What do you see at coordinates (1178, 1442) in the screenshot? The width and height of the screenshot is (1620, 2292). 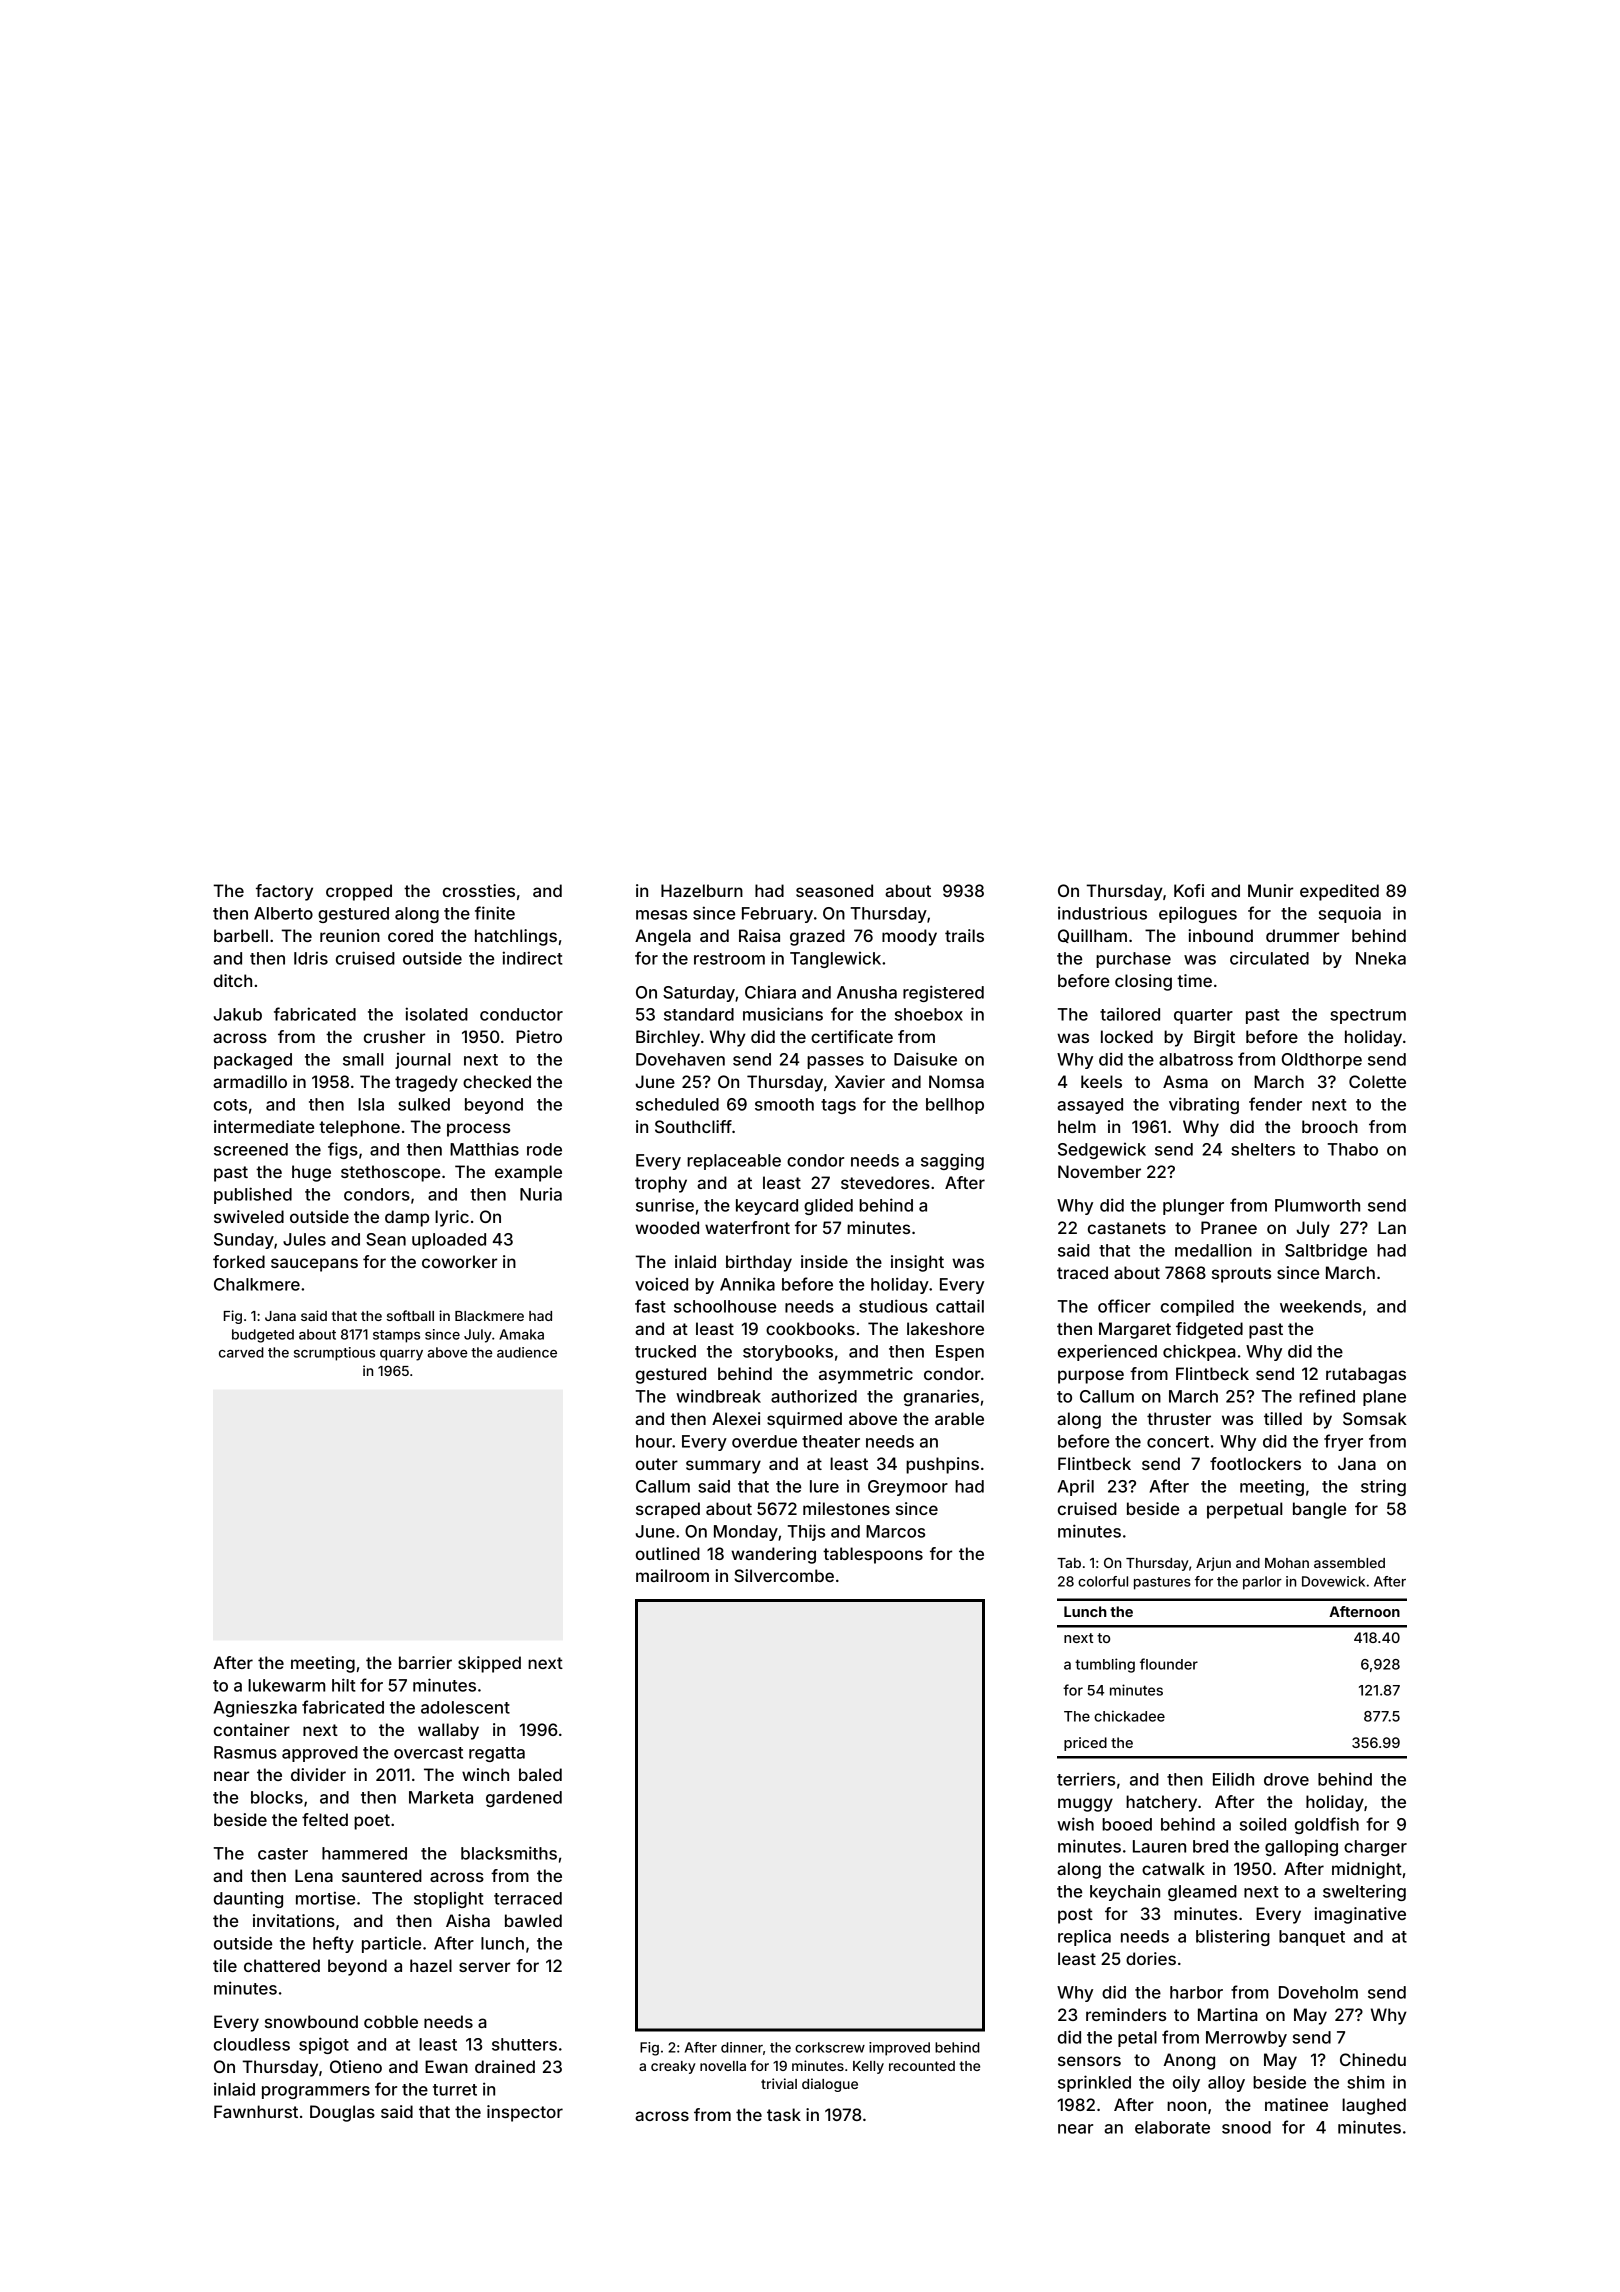 I see `concert` at bounding box center [1178, 1442].
